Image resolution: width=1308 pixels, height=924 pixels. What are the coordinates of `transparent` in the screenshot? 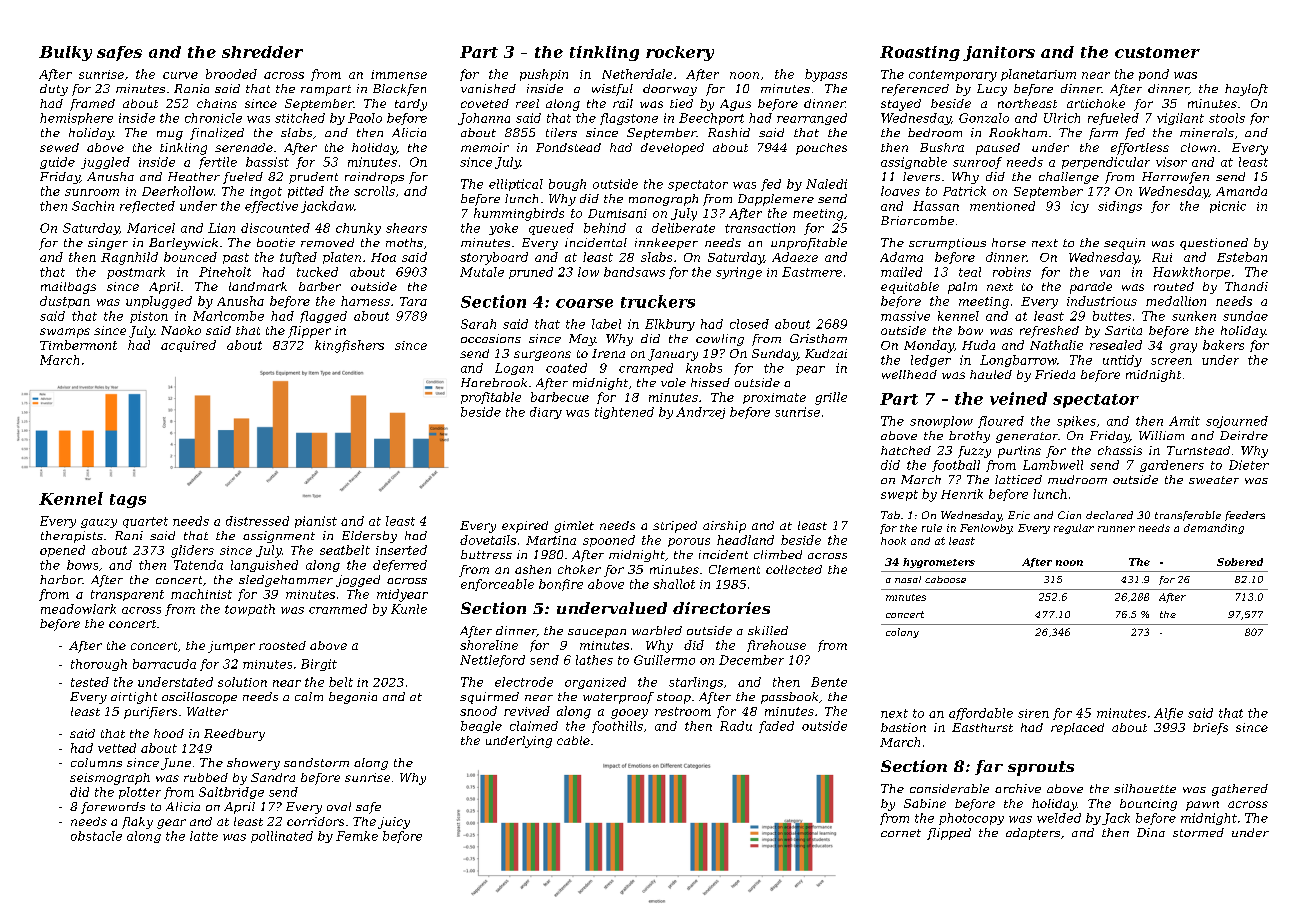 It's located at (127, 595).
